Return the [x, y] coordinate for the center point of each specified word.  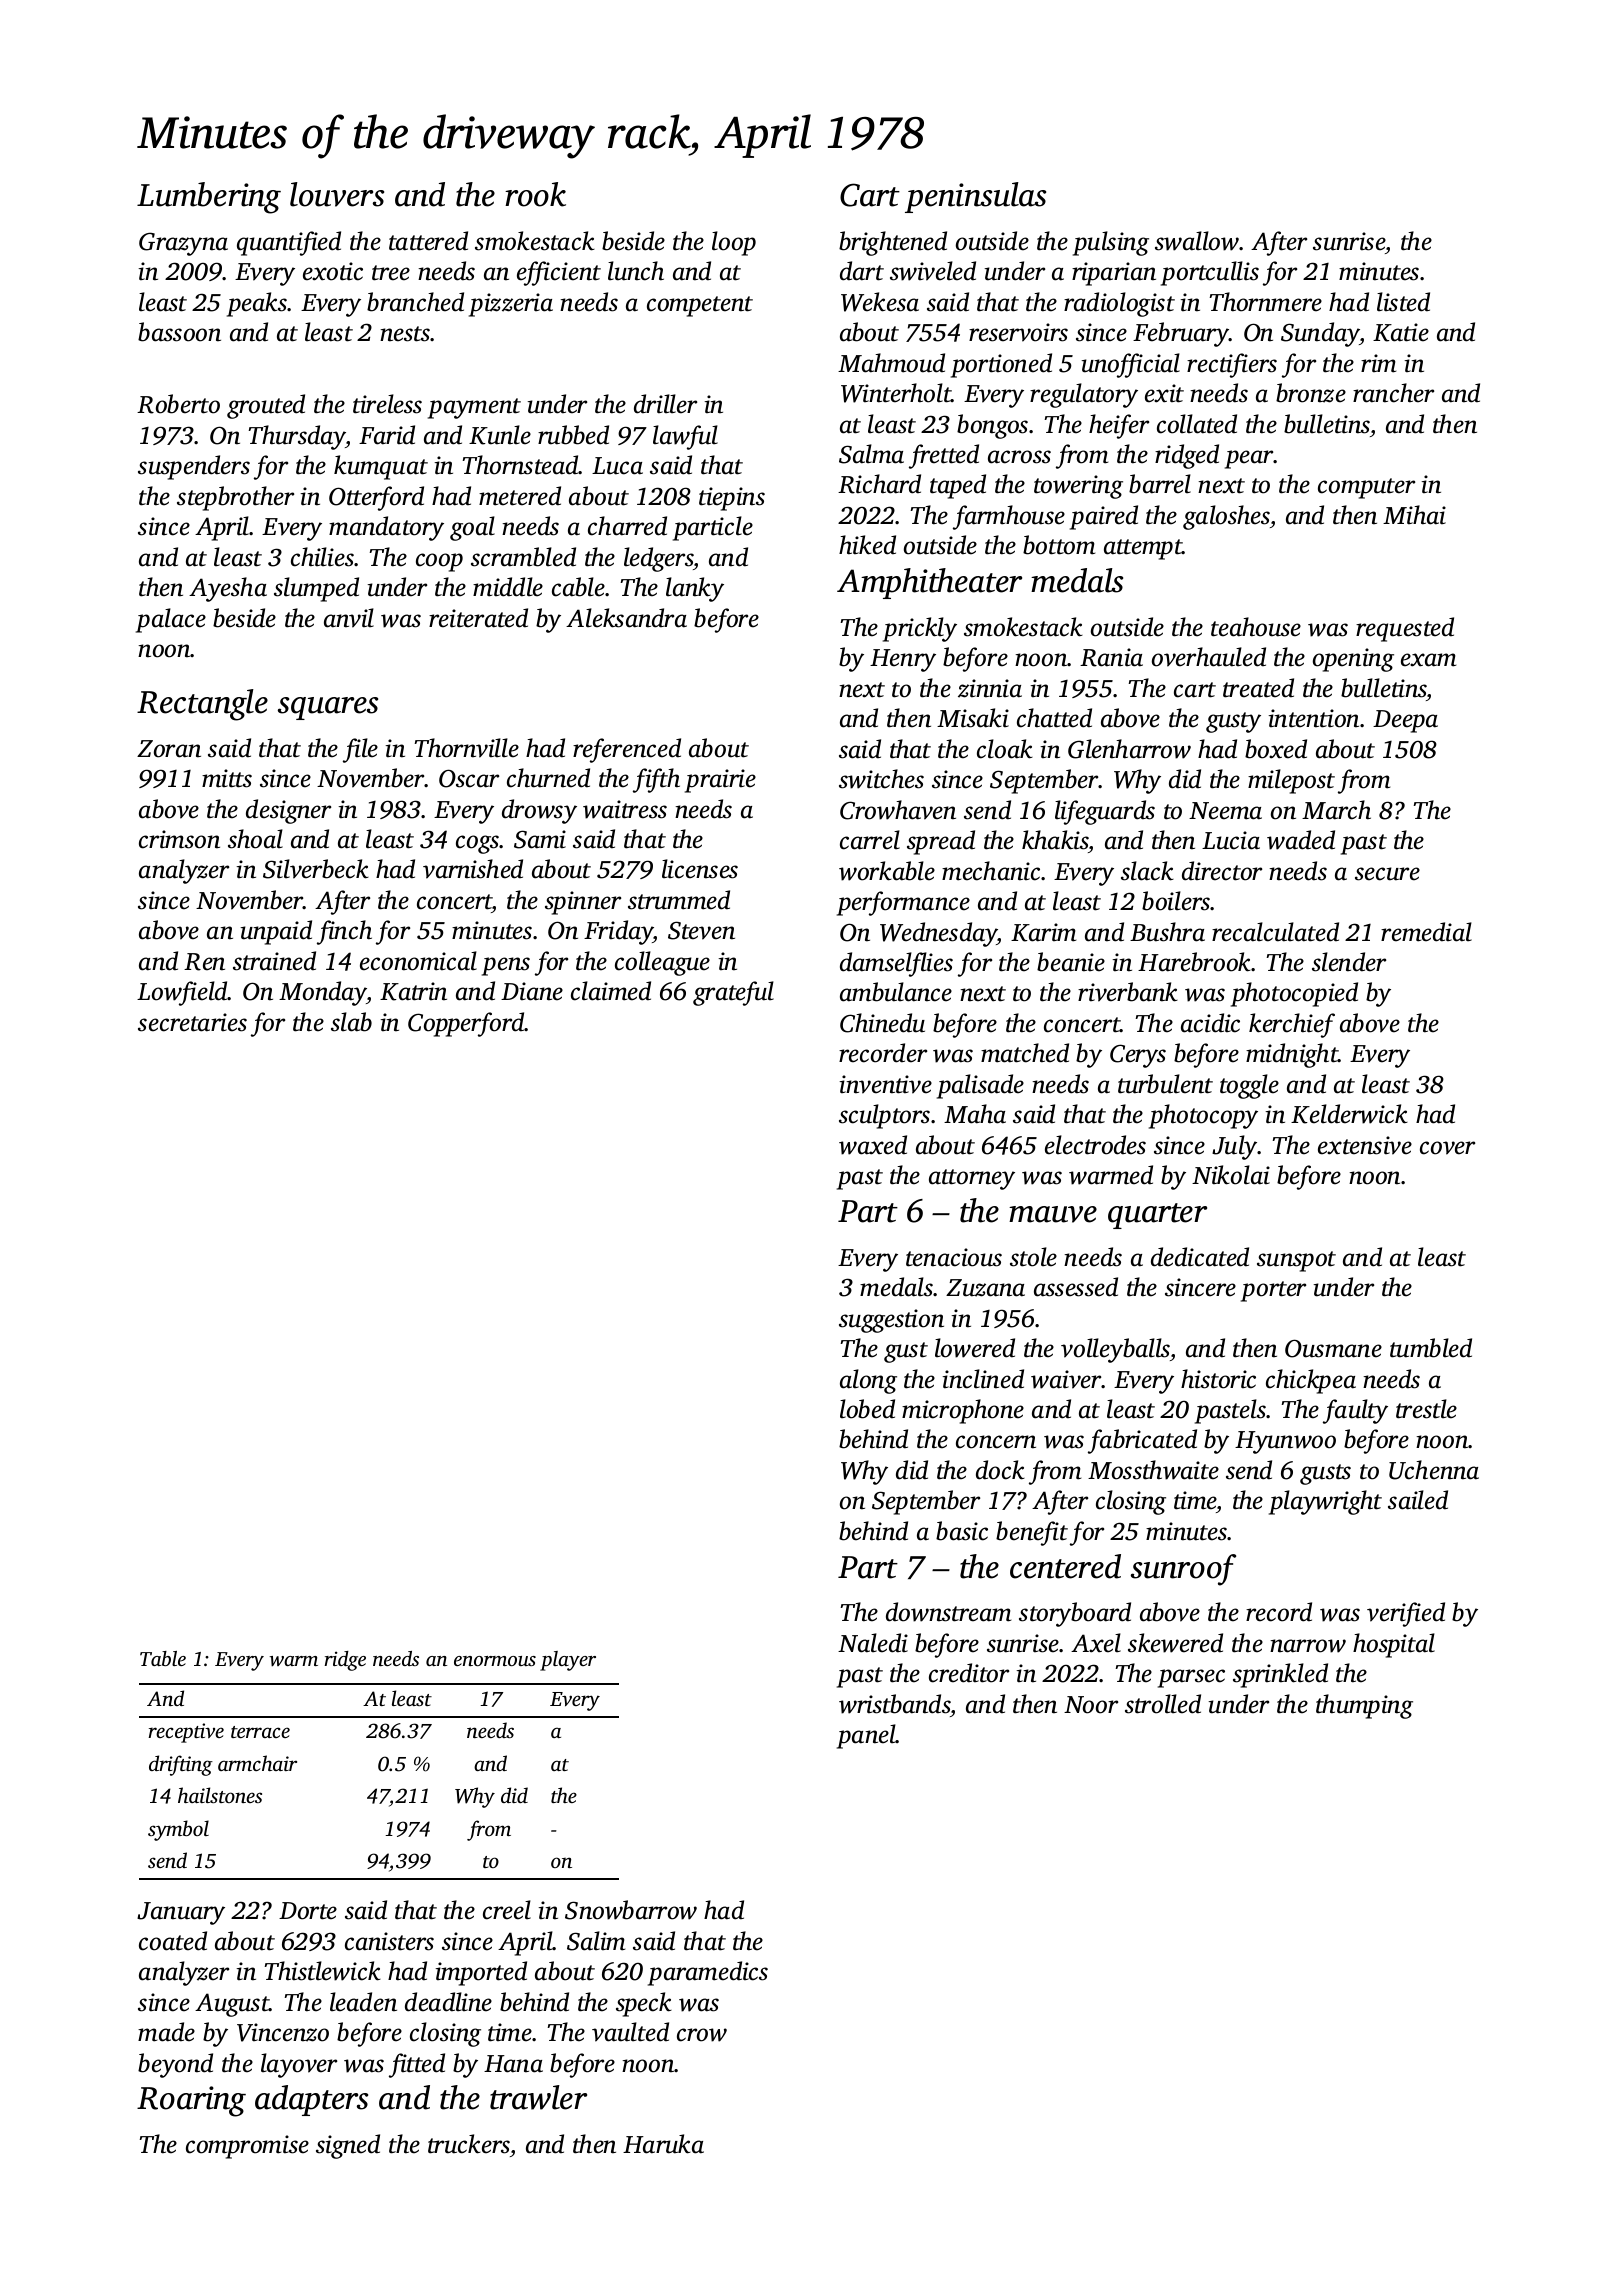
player [568, 1661]
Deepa [1405, 721]
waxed [873, 1145]
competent [700, 306]
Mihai [1414, 515]
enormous [495, 1661]
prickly [920, 629]
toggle [1249, 1086]
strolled [1163, 1704]
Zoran [169, 749]
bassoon [179, 332]
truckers [469, 2144]
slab [351, 1022]
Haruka [663, 2144]
